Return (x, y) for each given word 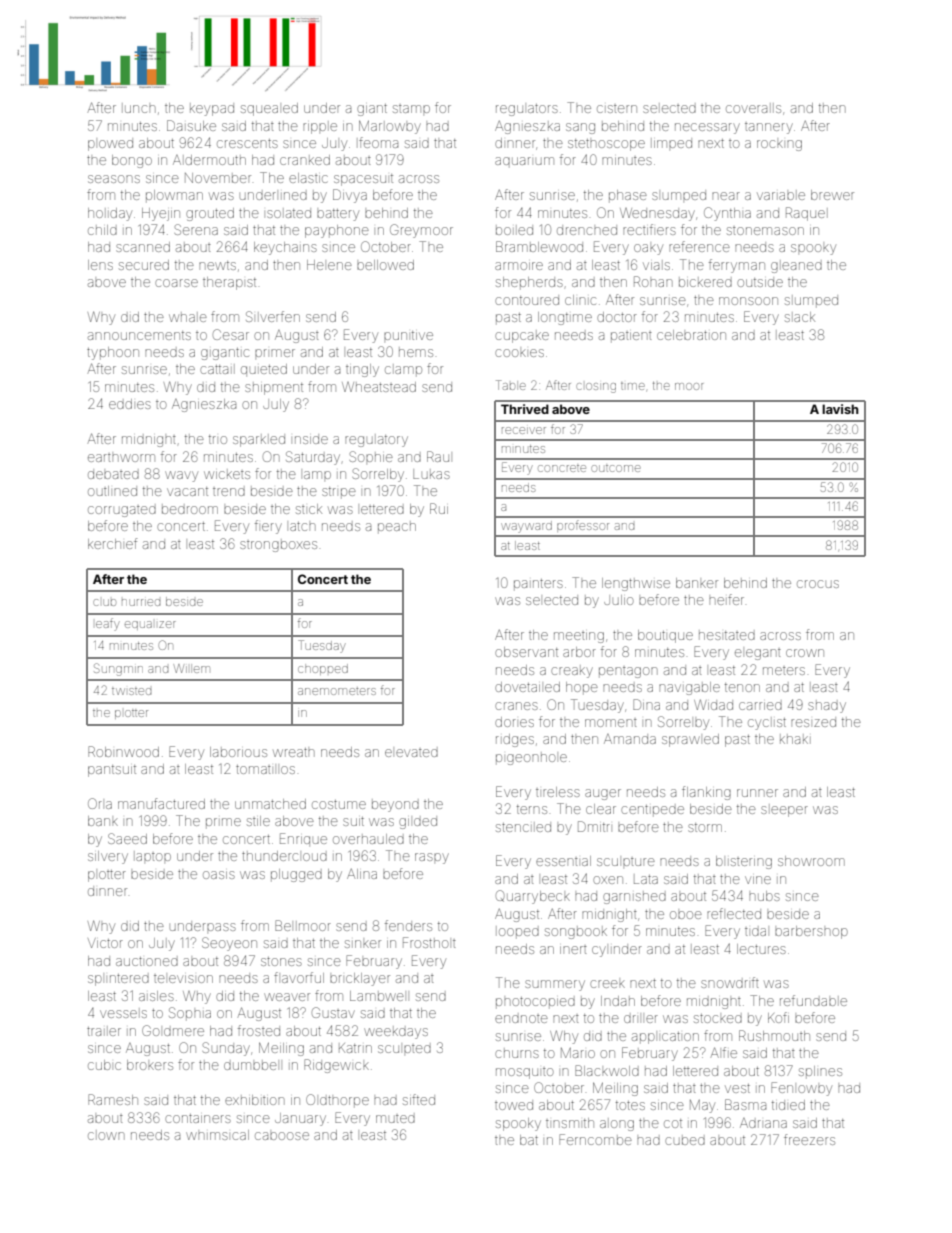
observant (526, 652)
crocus (818, 584)
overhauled (368, 839)
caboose (282, 1136)
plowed (110, 144)
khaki (795, 739)
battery (338, 215)
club (104, 602)
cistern (617, 109)
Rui (439, 508)
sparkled (259, 440)
